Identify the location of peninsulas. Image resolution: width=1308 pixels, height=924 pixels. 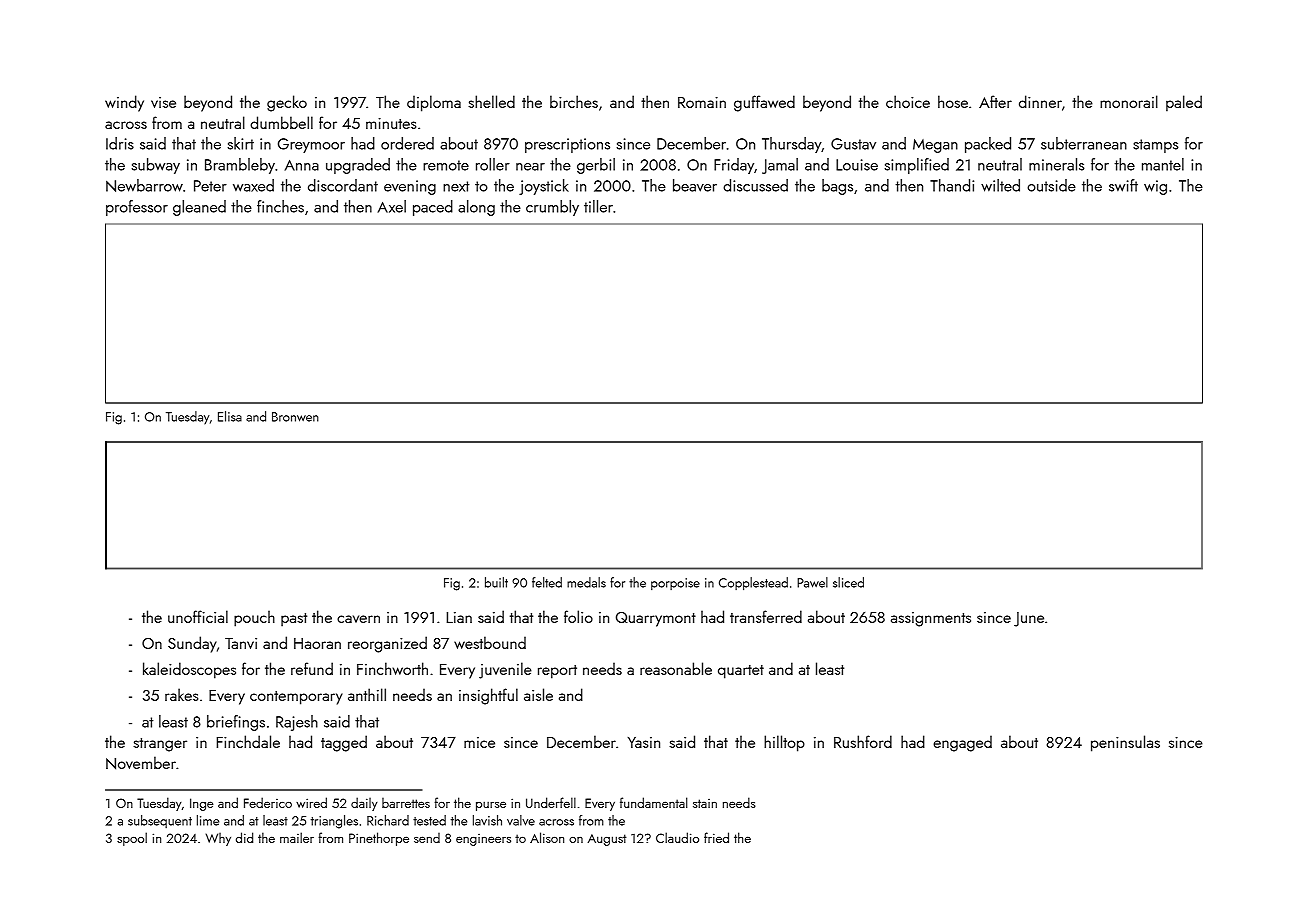
(1125, 743).
